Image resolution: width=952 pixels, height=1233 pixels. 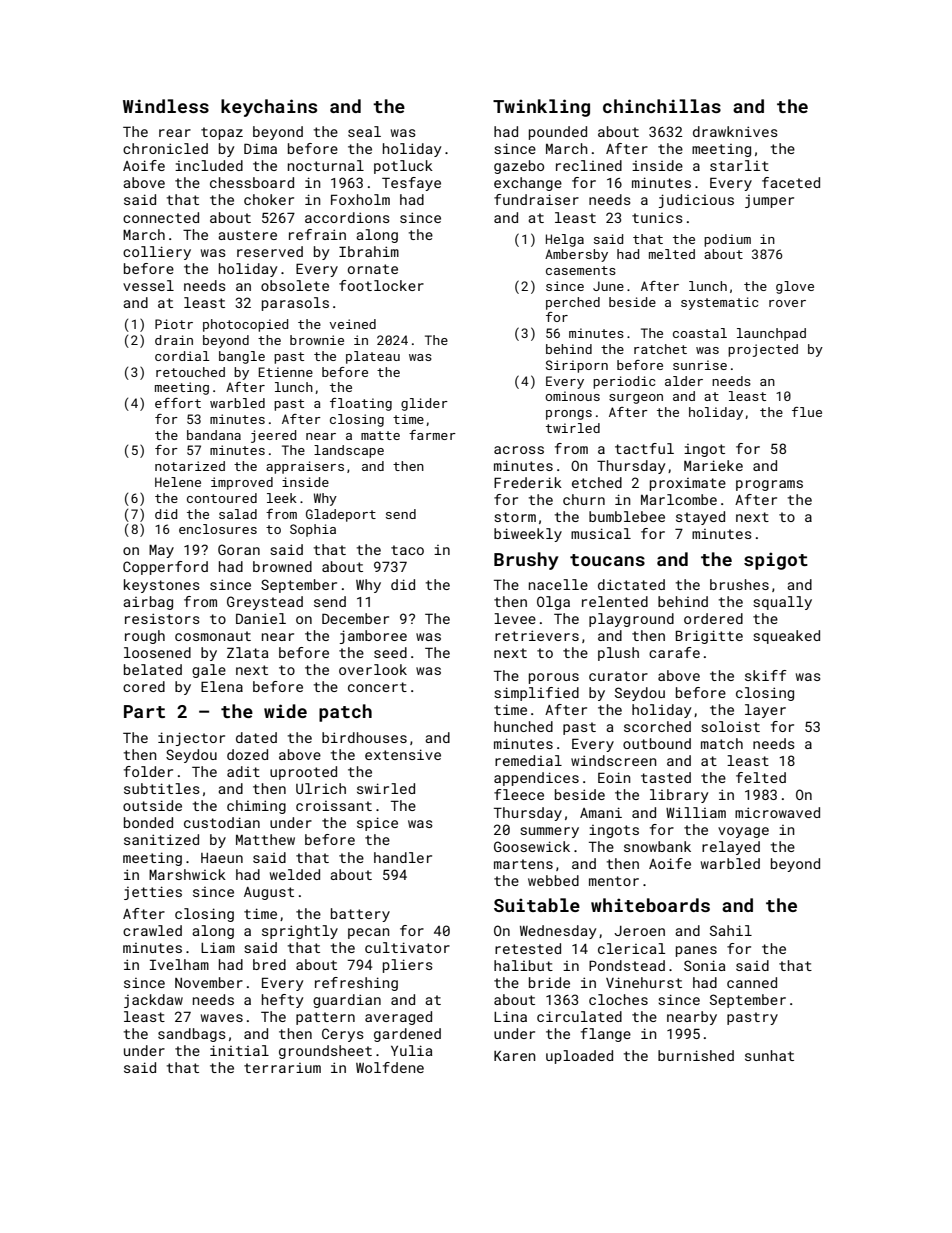 I want to click on surgeon, so click(x=636, y=399).
